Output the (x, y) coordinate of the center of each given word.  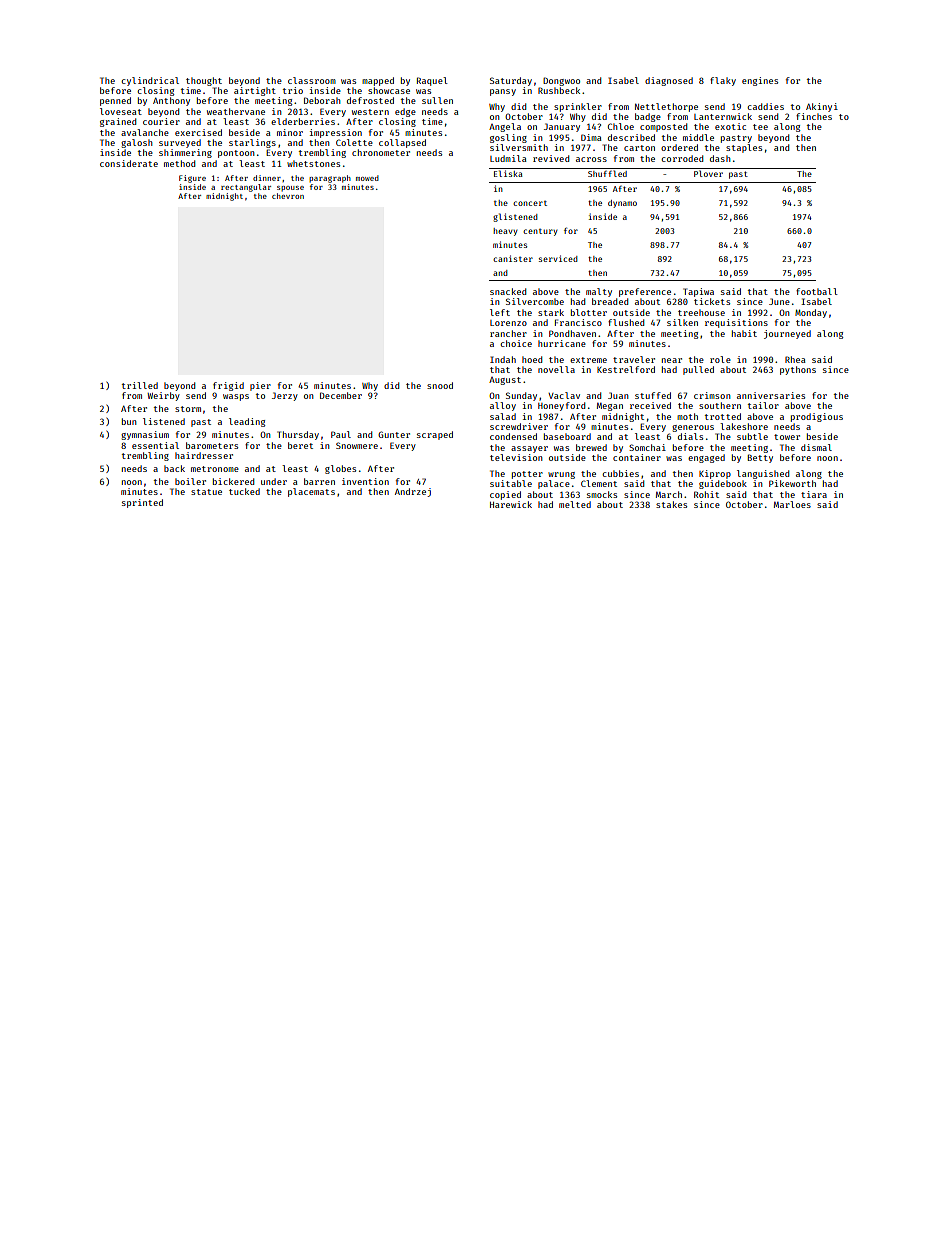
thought (204, 81)
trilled (140, 385)
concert (530, 203)
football (817, 291)
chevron (288, 196)
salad (503, 416)
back (174, 468)
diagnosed (669, 81)
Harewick (511, 504)
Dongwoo (561, 81)
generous (693, 428)
